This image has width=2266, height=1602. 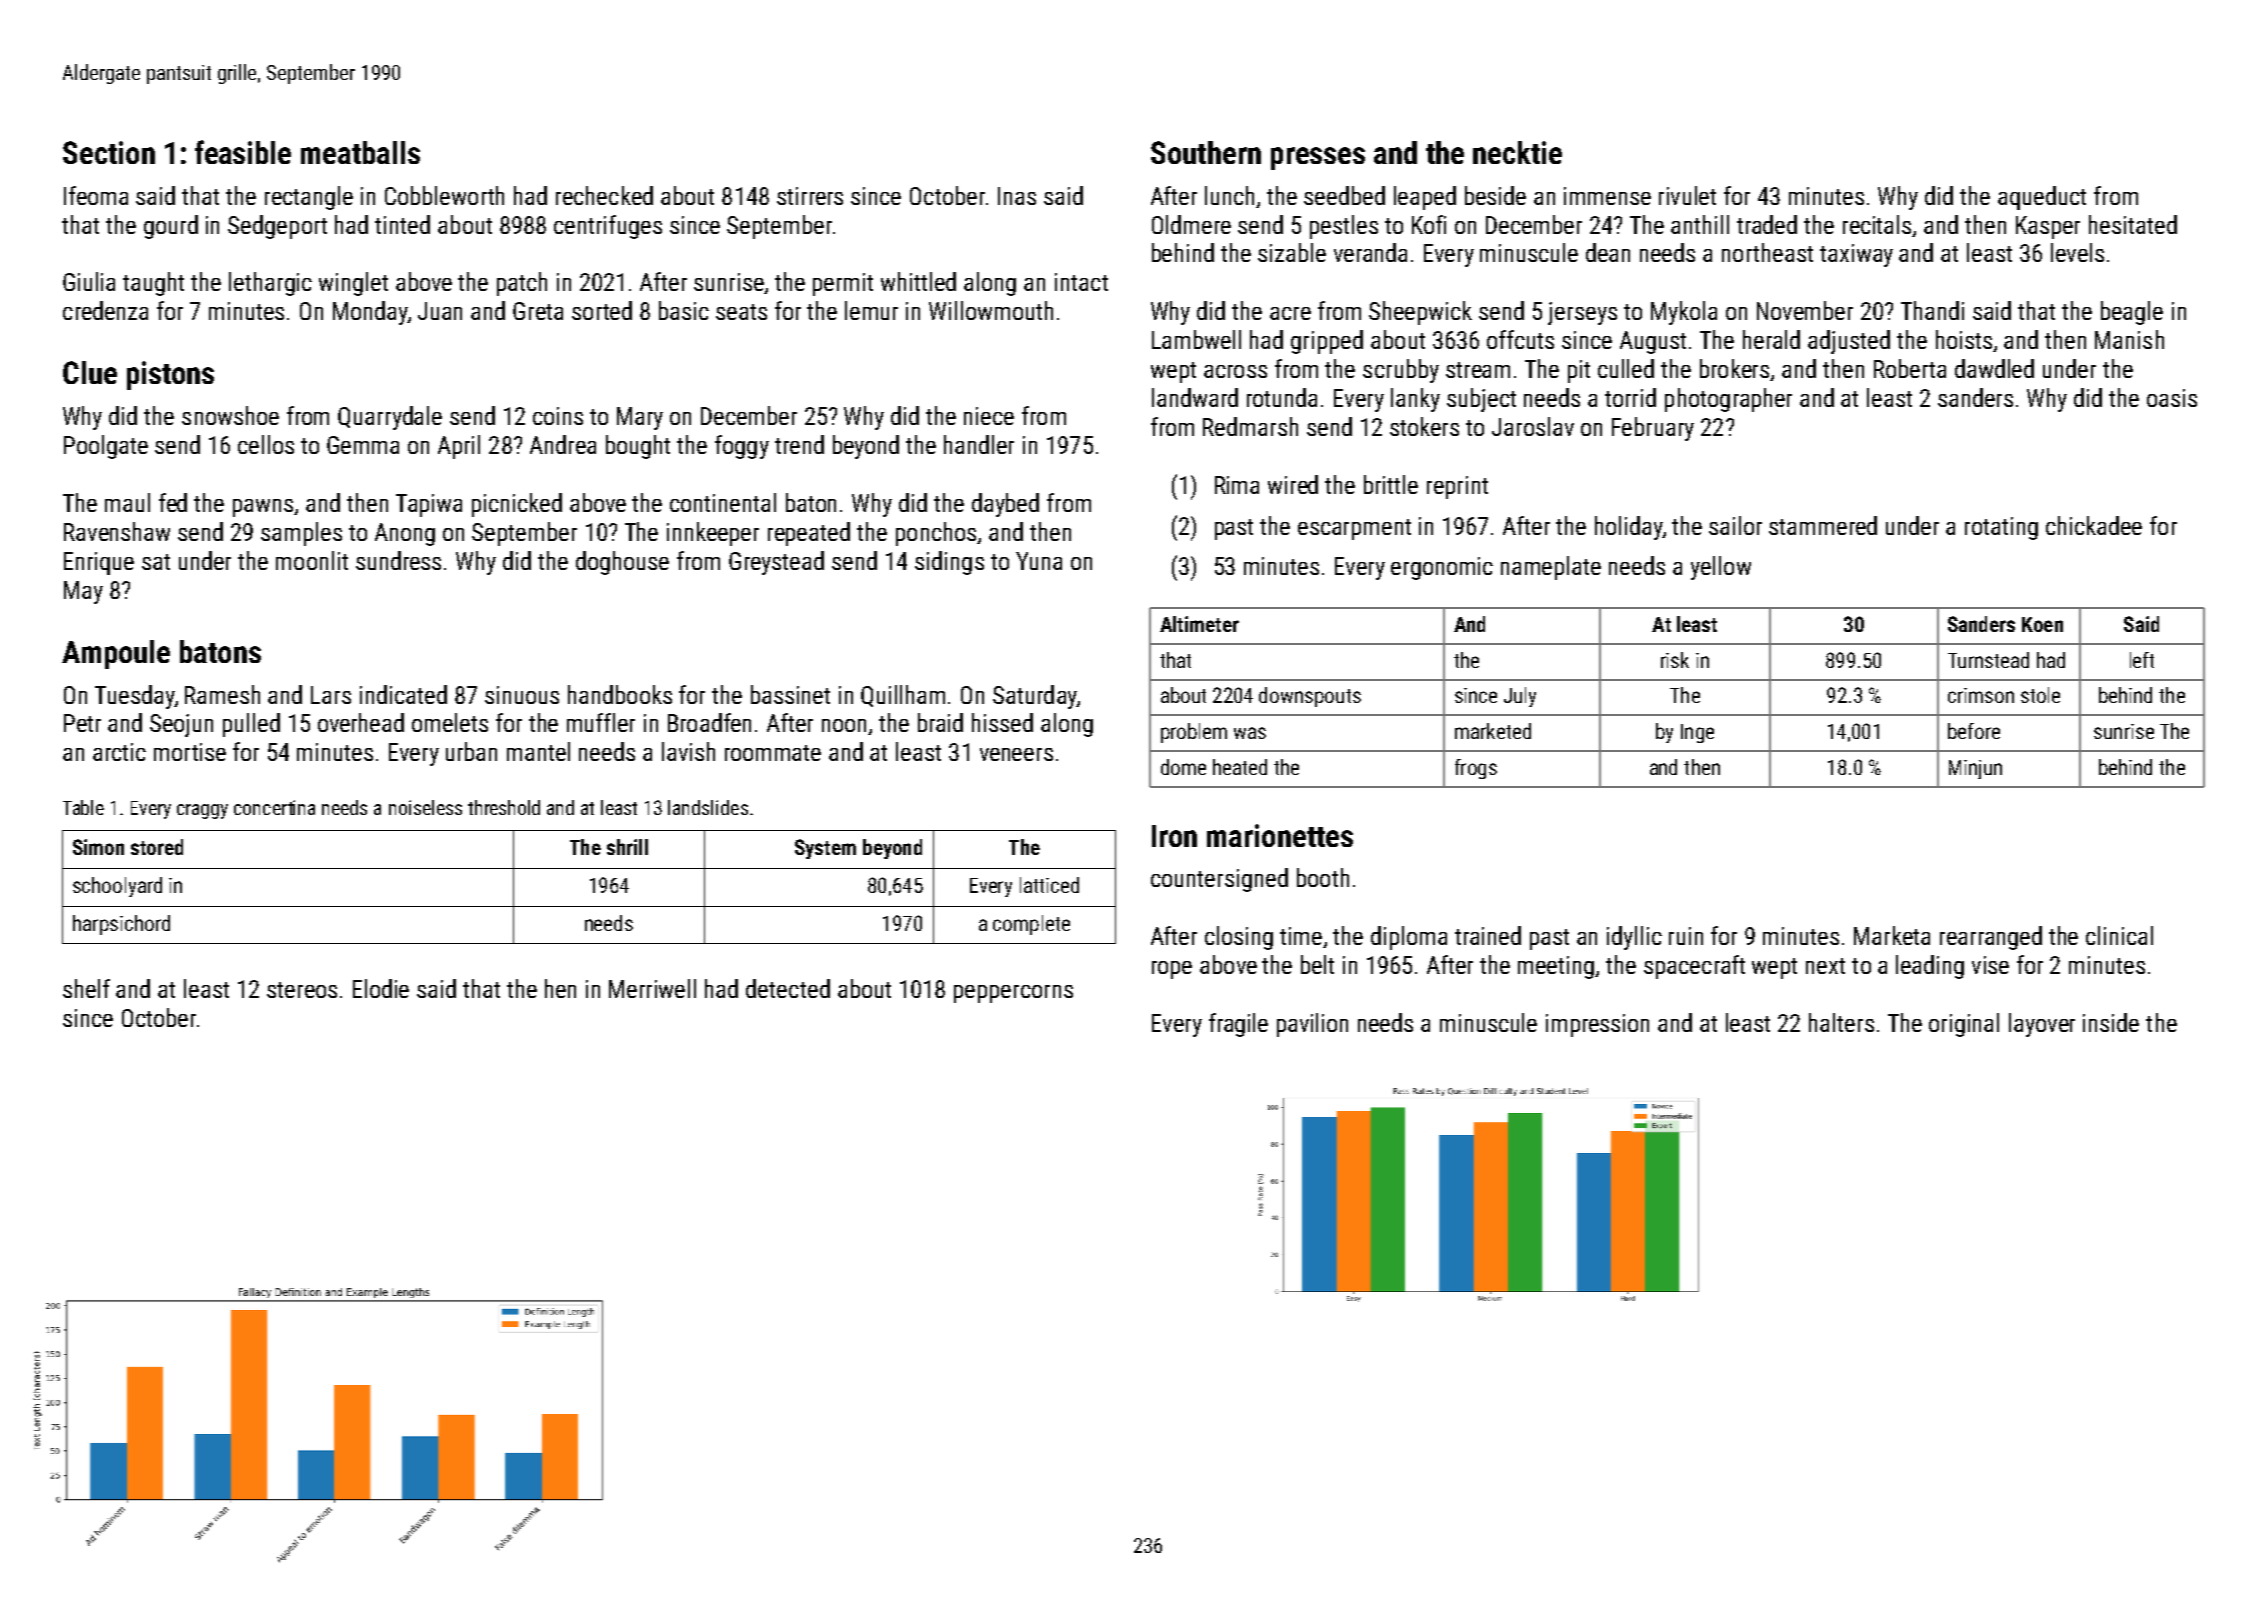 What do you see at coordinates (1238, 1025) in the image?
I see `fragile` at bounding box center [1238, 1025].
